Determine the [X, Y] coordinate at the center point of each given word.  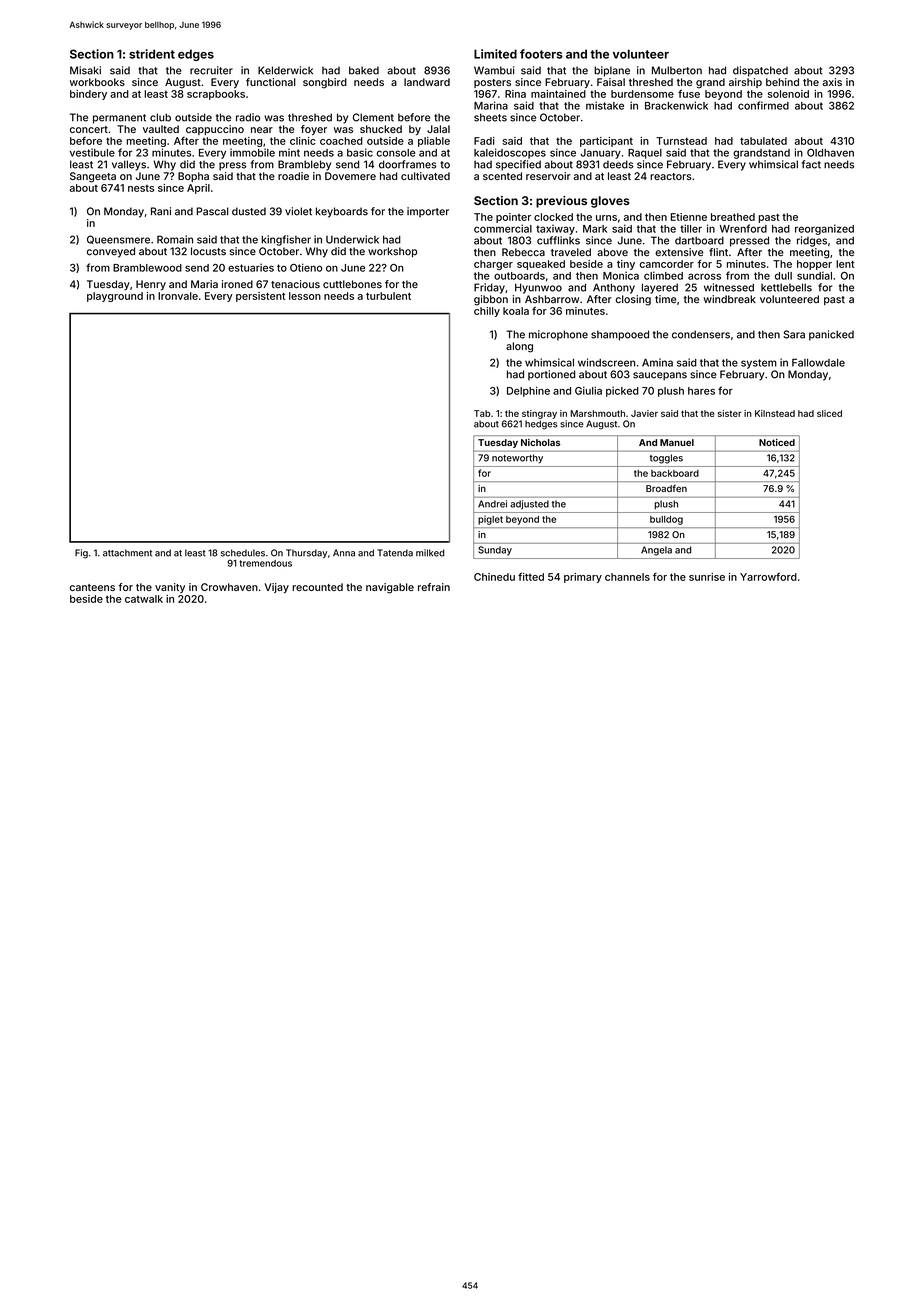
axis [832, 82]
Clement [373, 117]
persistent [260, 297]
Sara [794, 334]
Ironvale [178, 296]
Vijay [277, 588]
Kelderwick [285, 70]
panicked [831, 335]
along [519, 347]
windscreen [606, 362]
